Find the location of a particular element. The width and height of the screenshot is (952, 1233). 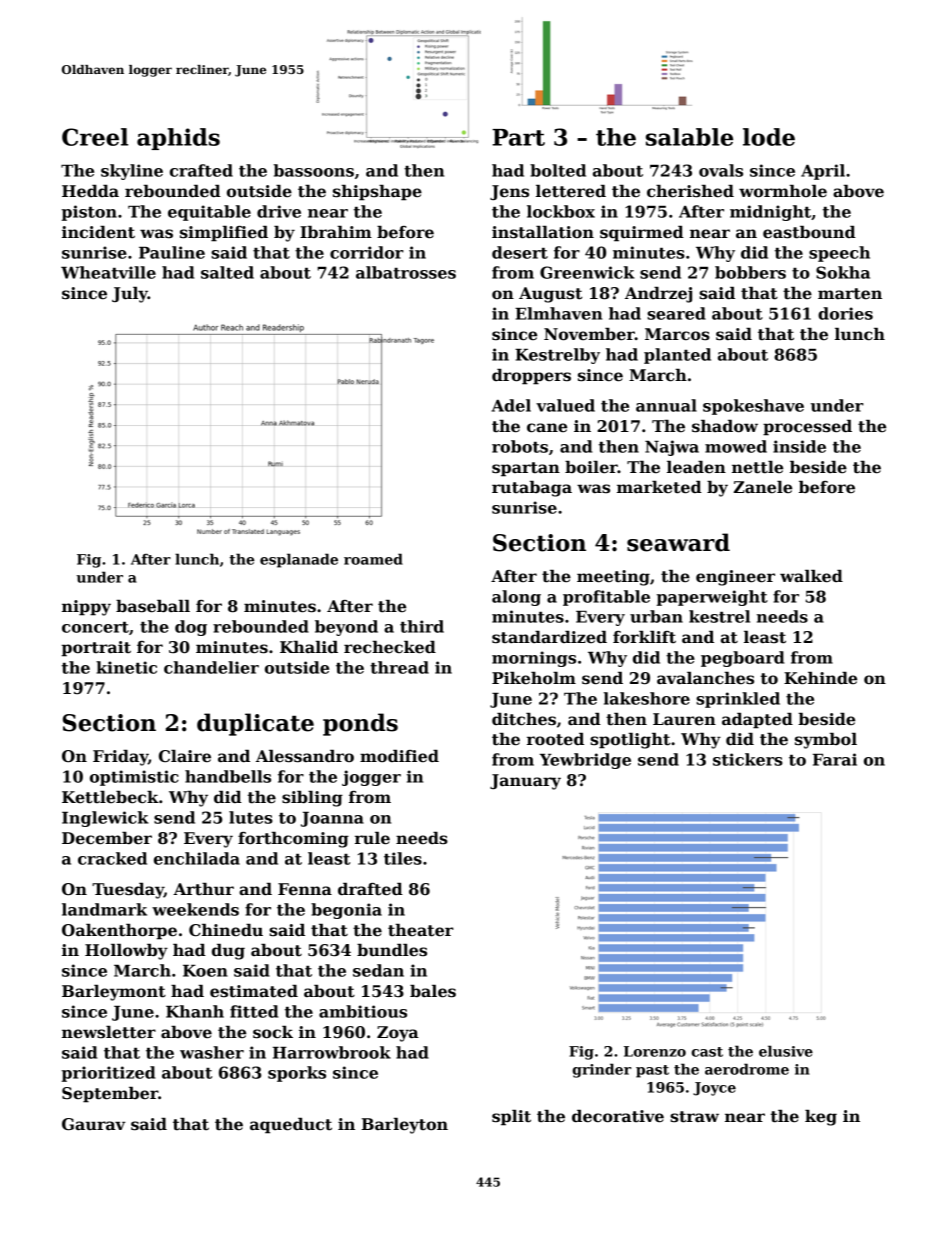

bales is located at coordinates (433, 991).
